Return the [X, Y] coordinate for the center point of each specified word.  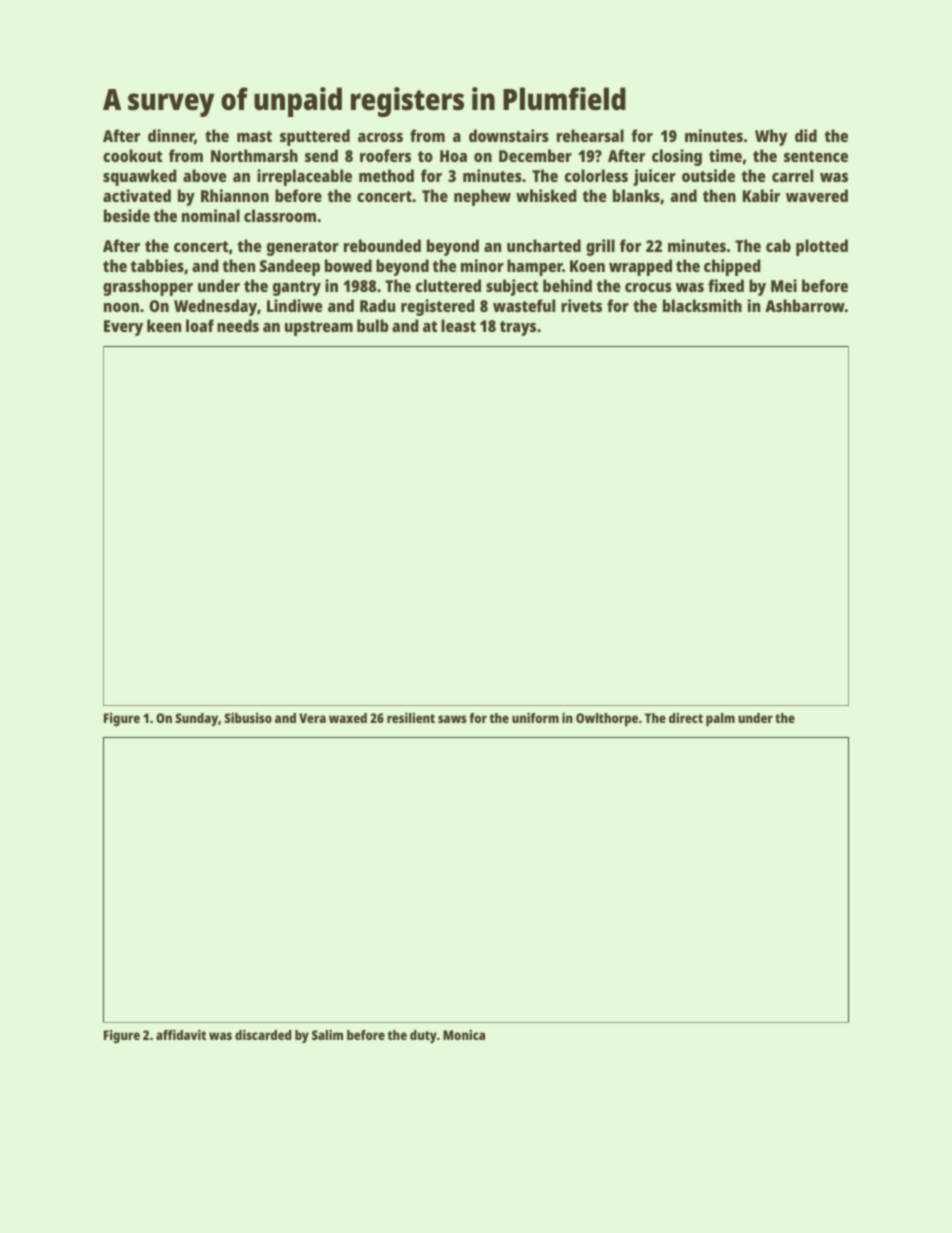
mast [254, 136]
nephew [482, 197]
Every [123, 328]
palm [720, 719]
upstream [319, 328]
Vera [312, 718]
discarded [263, 1035]
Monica [464, 1035]
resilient [411, 718]
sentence [816, 156]
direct [686, 718]
